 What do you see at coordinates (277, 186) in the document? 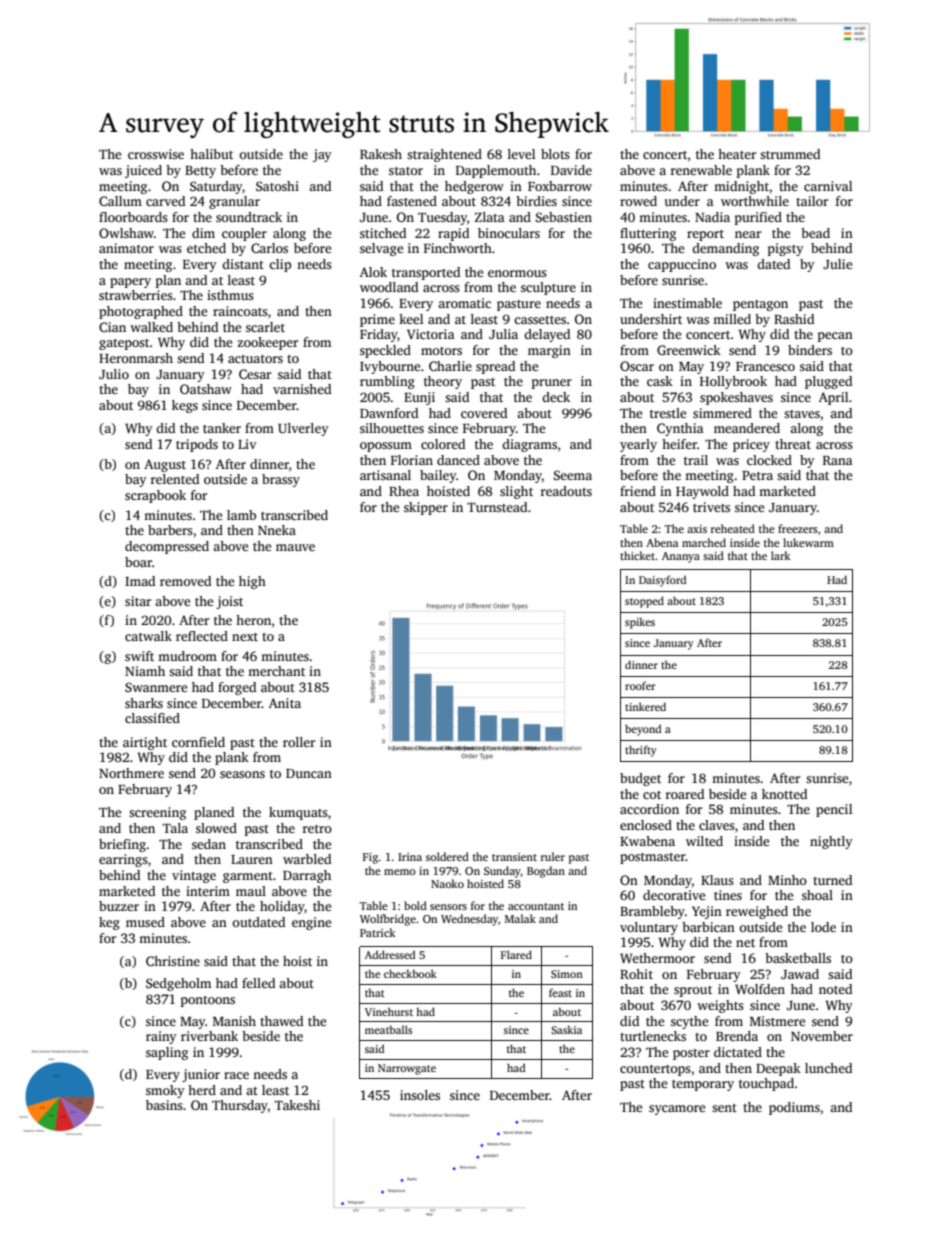
I see `Satoshi` at bounding box center [277, 186].
